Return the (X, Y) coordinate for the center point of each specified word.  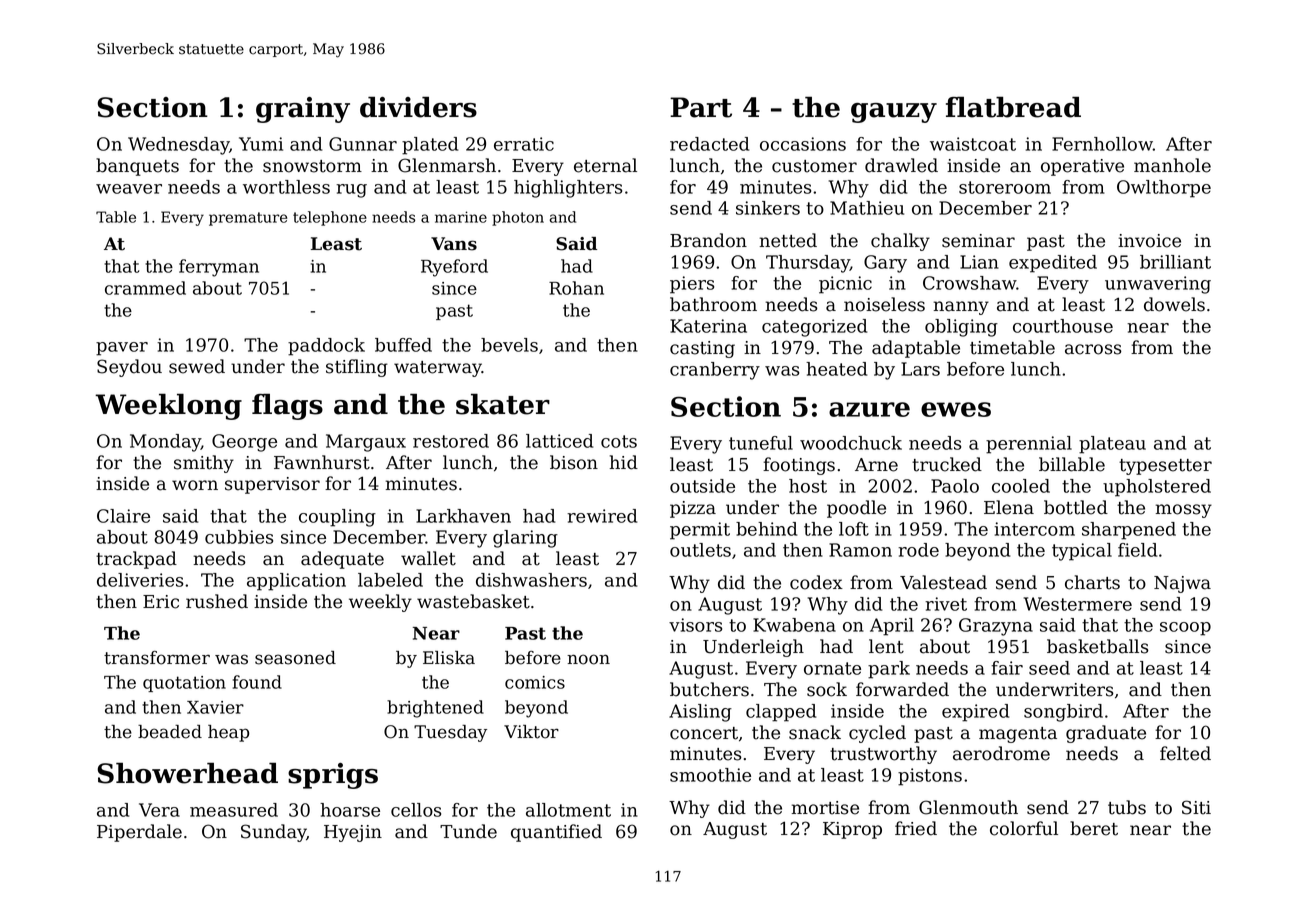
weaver (129, 189)
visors (695, 625)
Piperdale (139, 833)
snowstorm (312, 166)
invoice (1149, 241)
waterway (438, 369)
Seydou (129, 368)
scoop (1185, 629)
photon (518, 218)
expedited (1053, 264)
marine (461, 217)
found (257, 682)
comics (535, 682)
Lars (920, 369)
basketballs (1098, 646)
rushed (217, 601)
